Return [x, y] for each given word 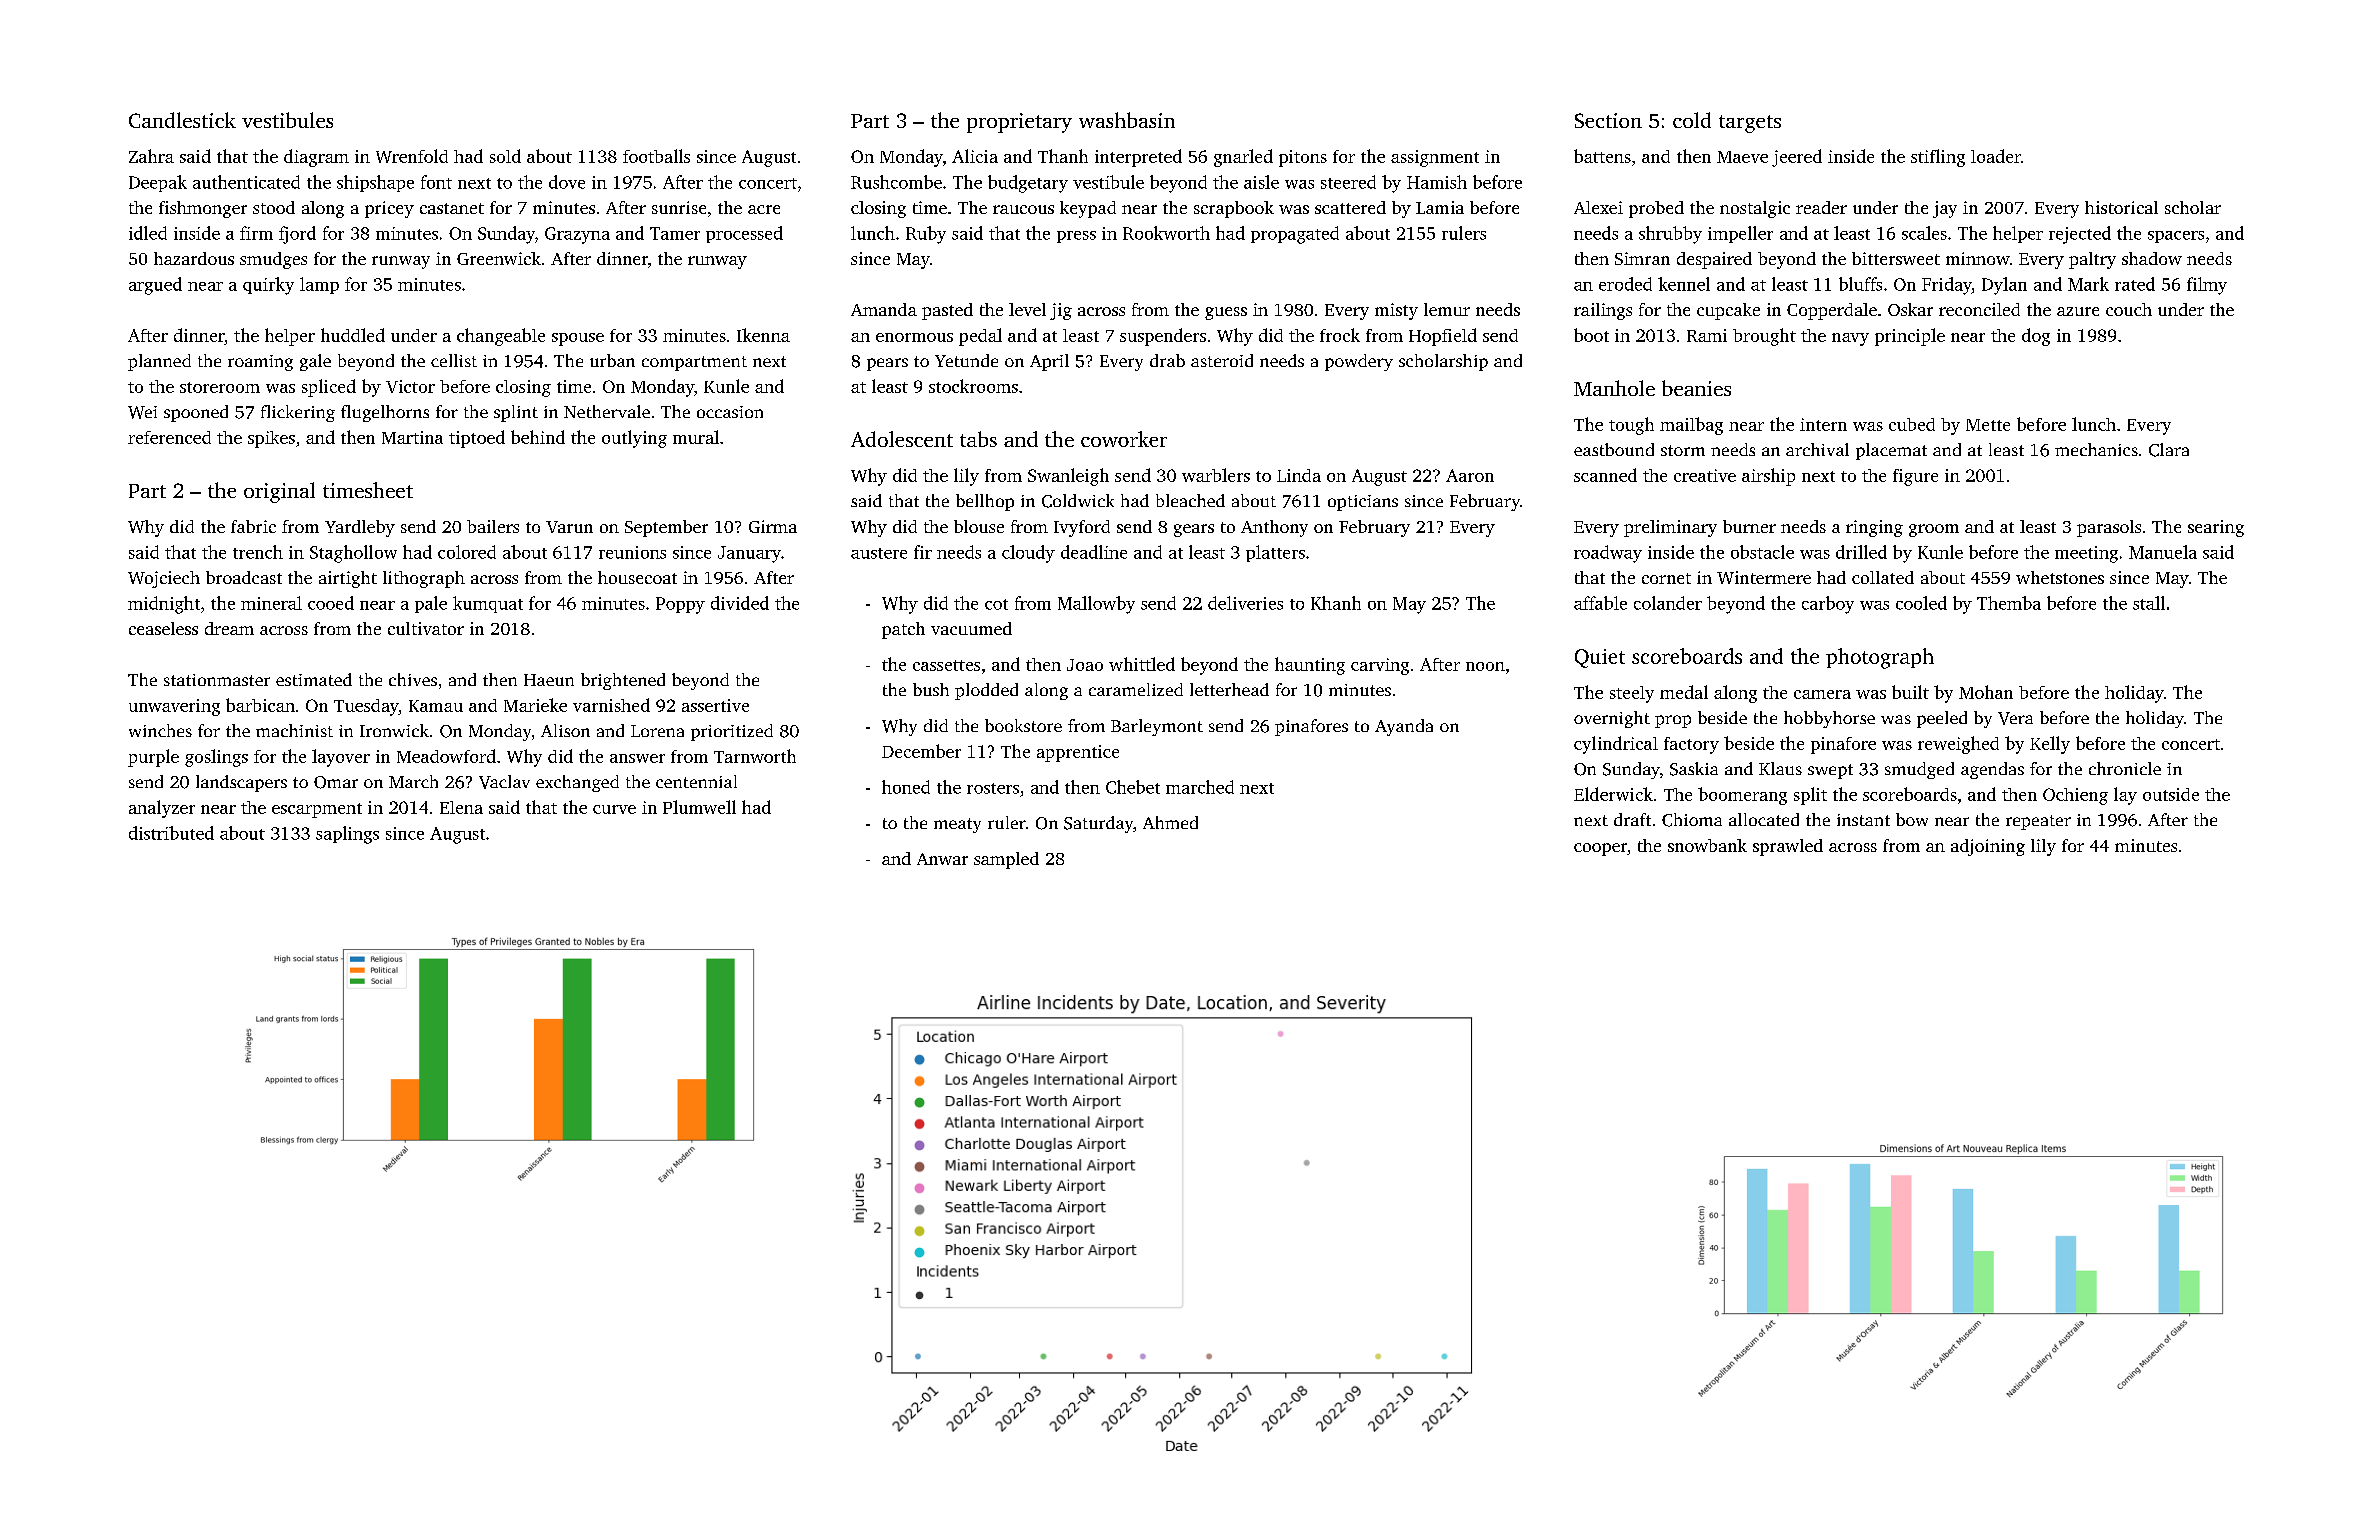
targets [1750, 124]
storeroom [220, 387]
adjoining [1988, 847]
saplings [347, 835]
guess [1226, 313]
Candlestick [182, 120]
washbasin [1127, 120]
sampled [1006, 860]
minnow [1978, 258]
